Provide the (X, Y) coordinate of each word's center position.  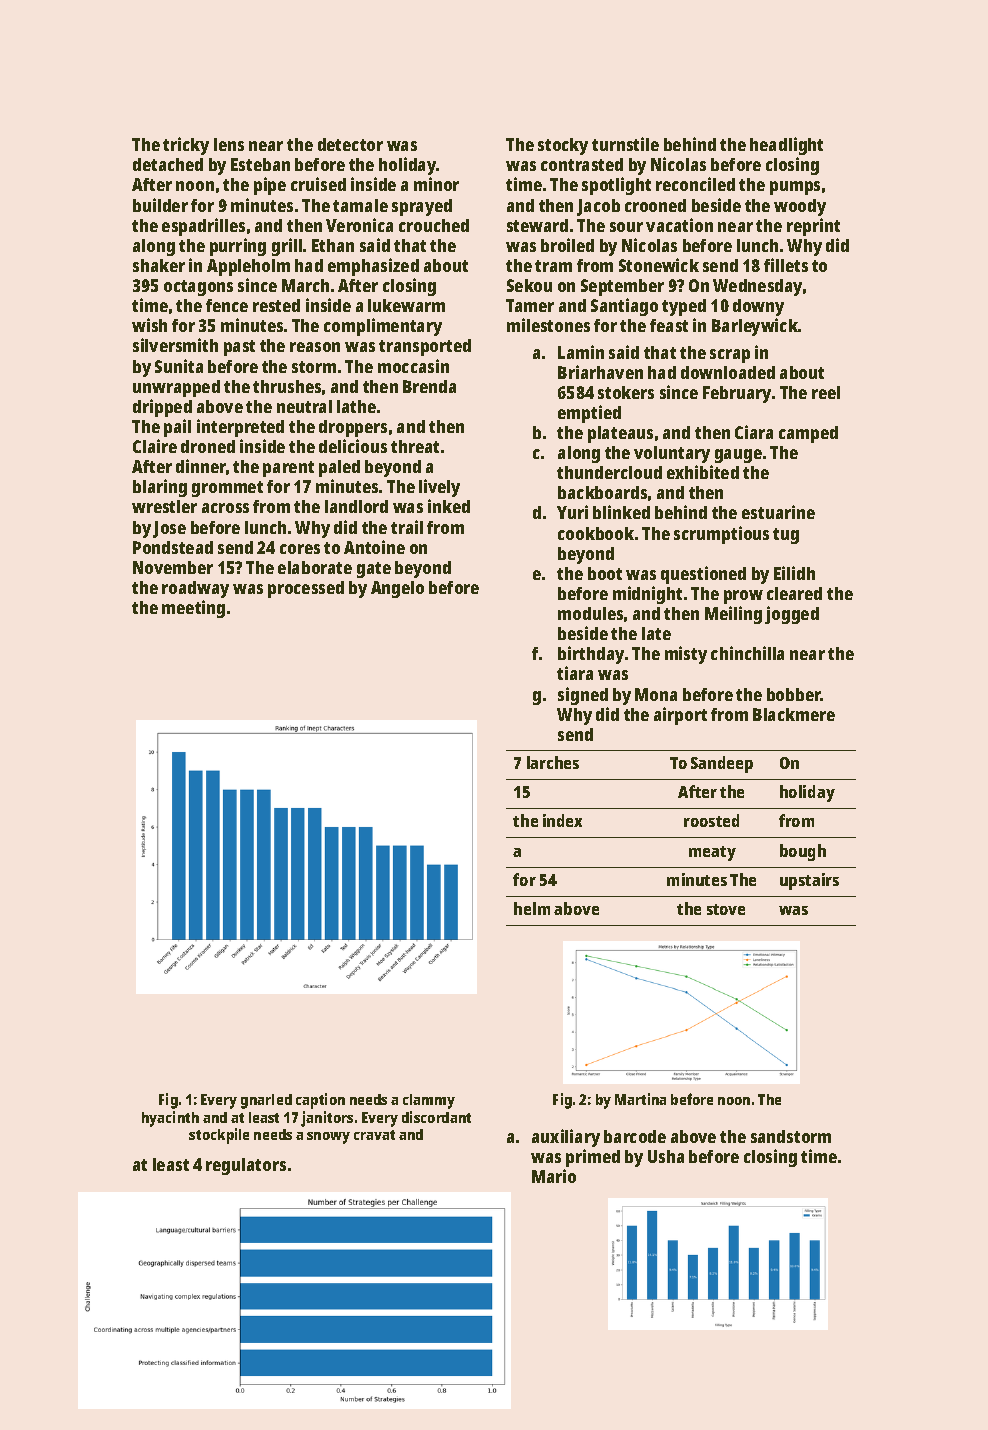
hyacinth (170, 1119)
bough (803, 852)
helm (532, 908)
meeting (193, 609)
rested (276, 305)
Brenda (429, 386)
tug (786, 536)
